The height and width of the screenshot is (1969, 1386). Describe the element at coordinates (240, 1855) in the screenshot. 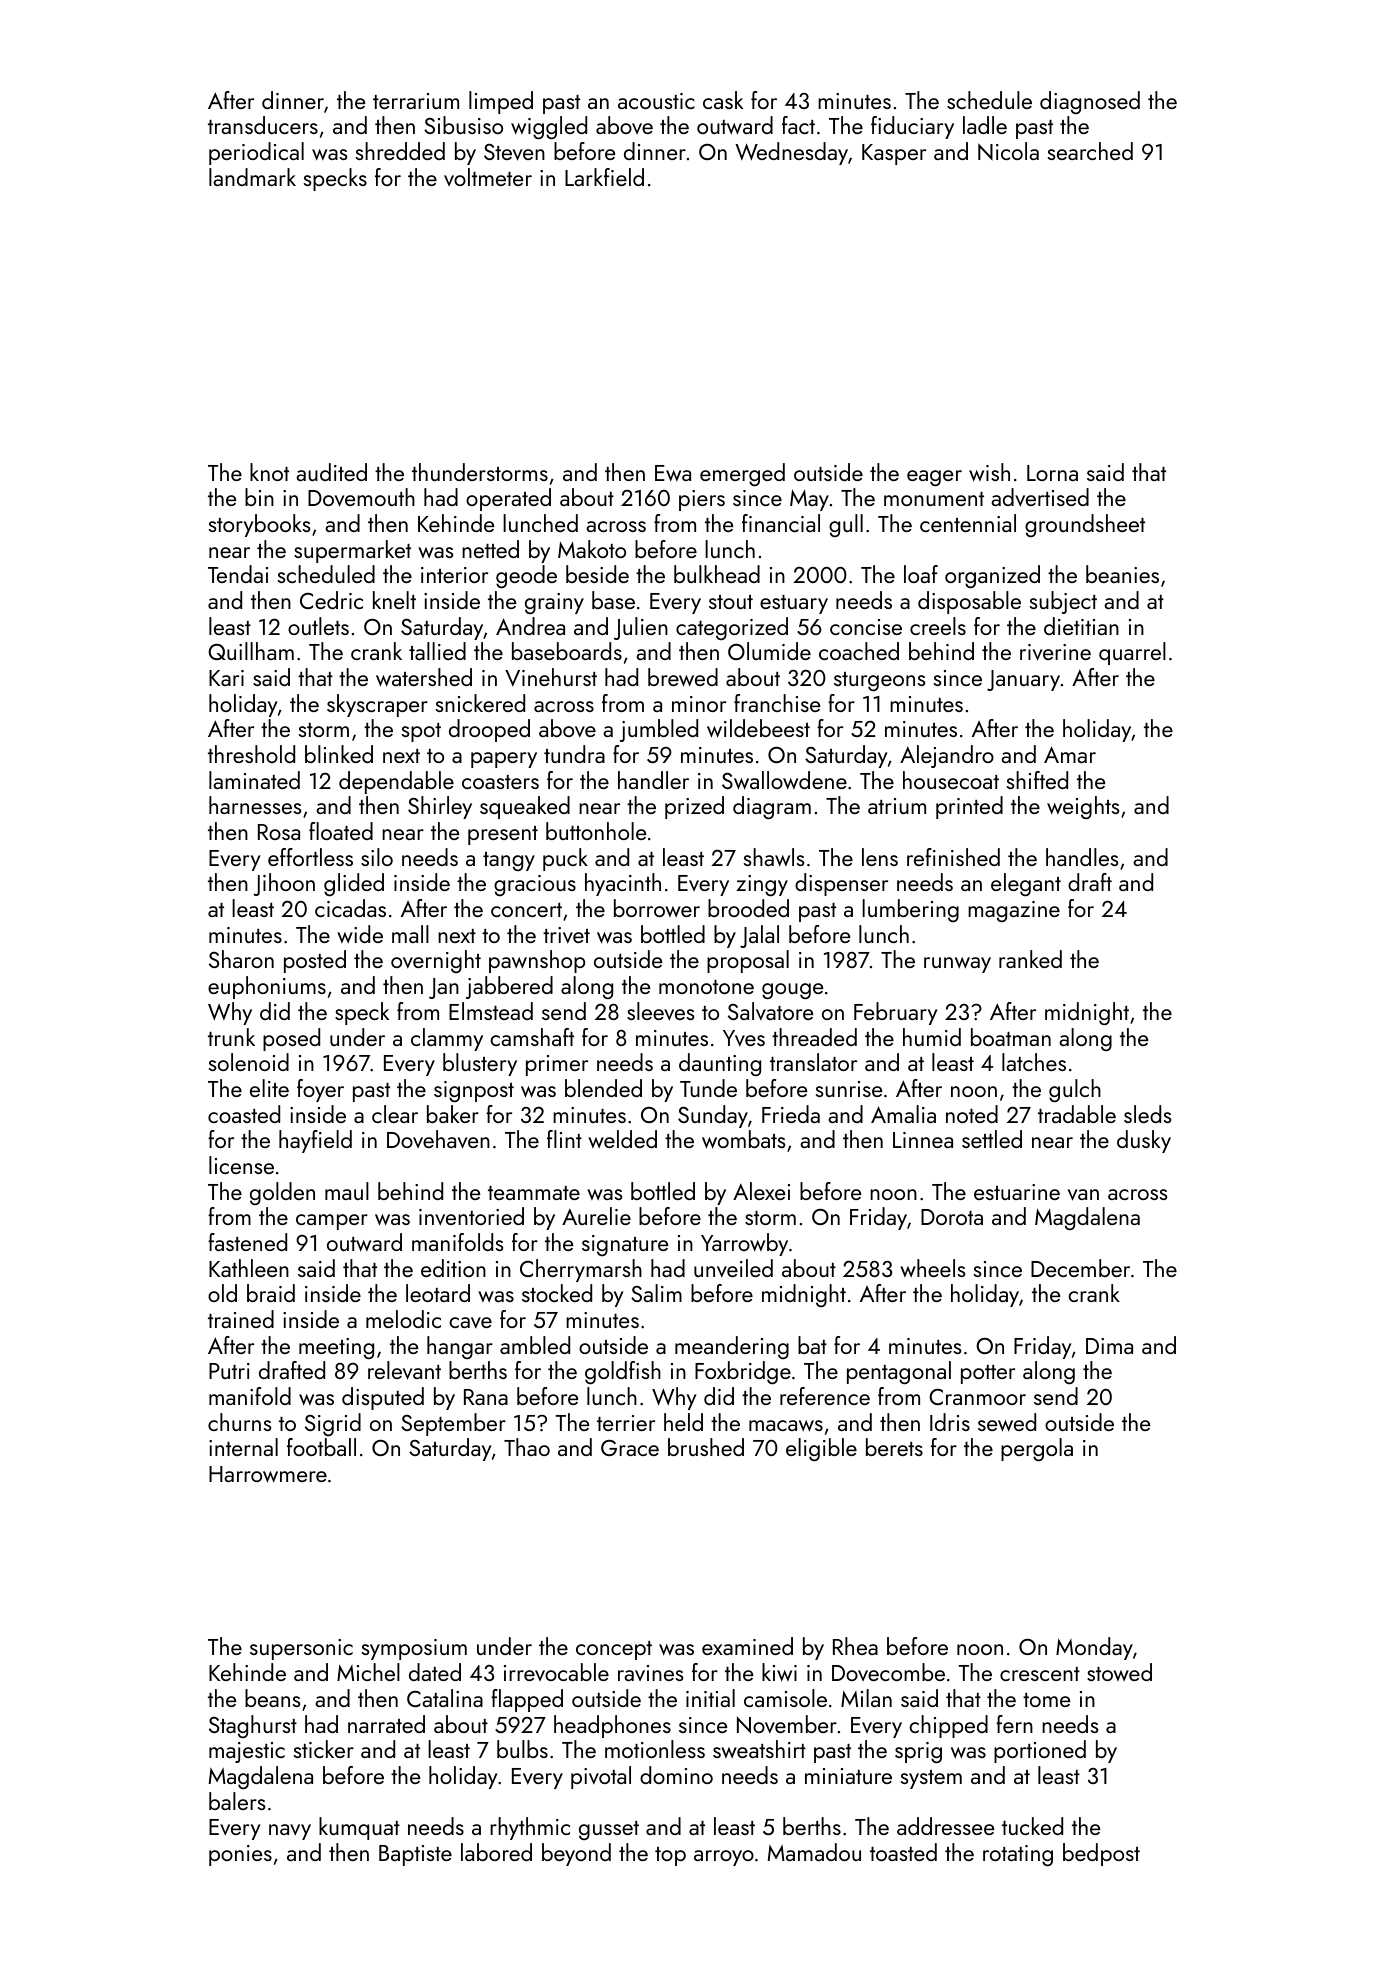

I see `ponies` at that location.
